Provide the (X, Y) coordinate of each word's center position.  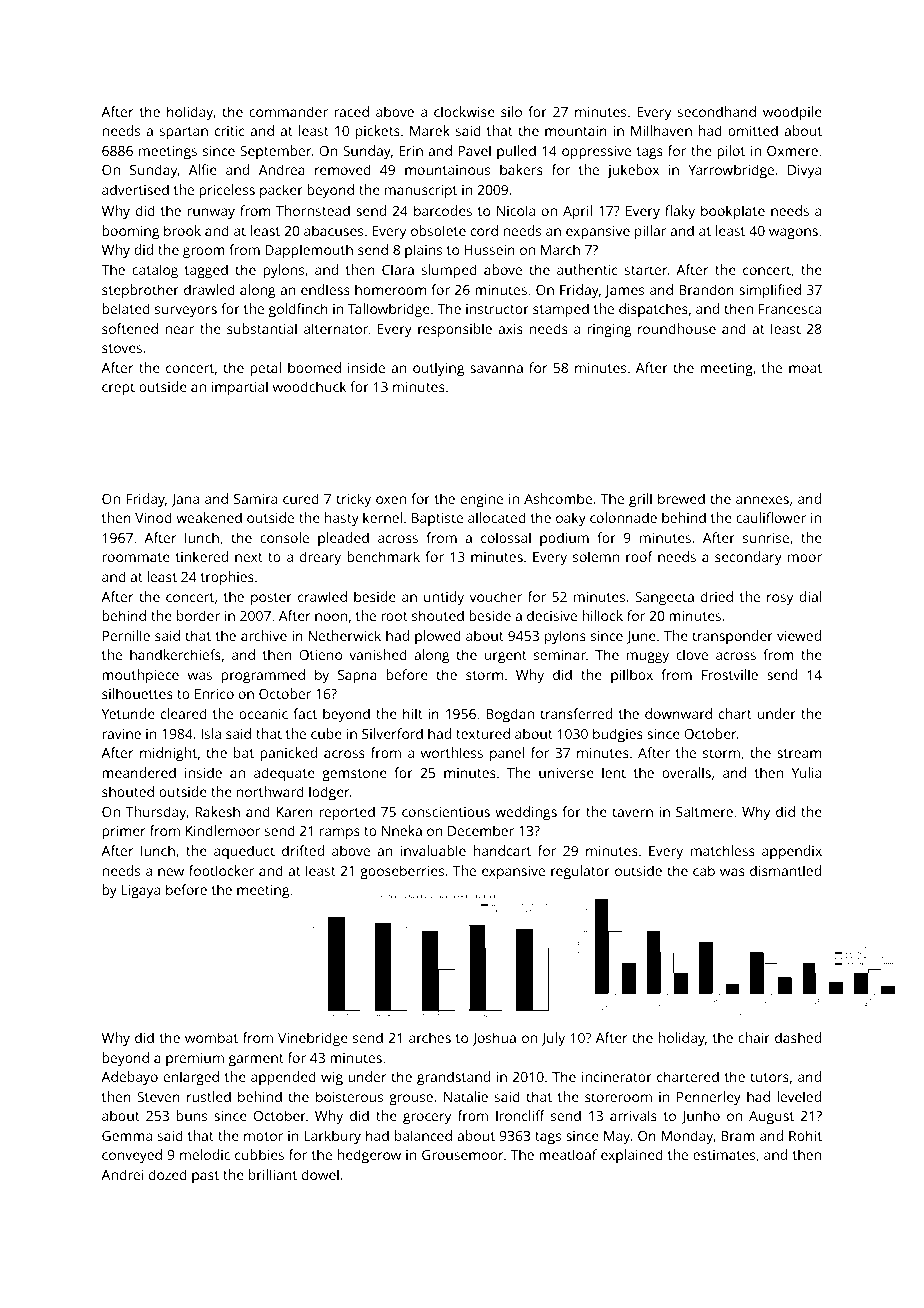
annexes (762, 500)
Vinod (153, 517)
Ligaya (141, 892)
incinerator (617, 1077)
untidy (444, 598)
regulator (580, 872)
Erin (411, 151)
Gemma (127, 1136)
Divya (804, 172)
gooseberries (402, 872)
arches (430, 1037)
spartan (184, 133)
